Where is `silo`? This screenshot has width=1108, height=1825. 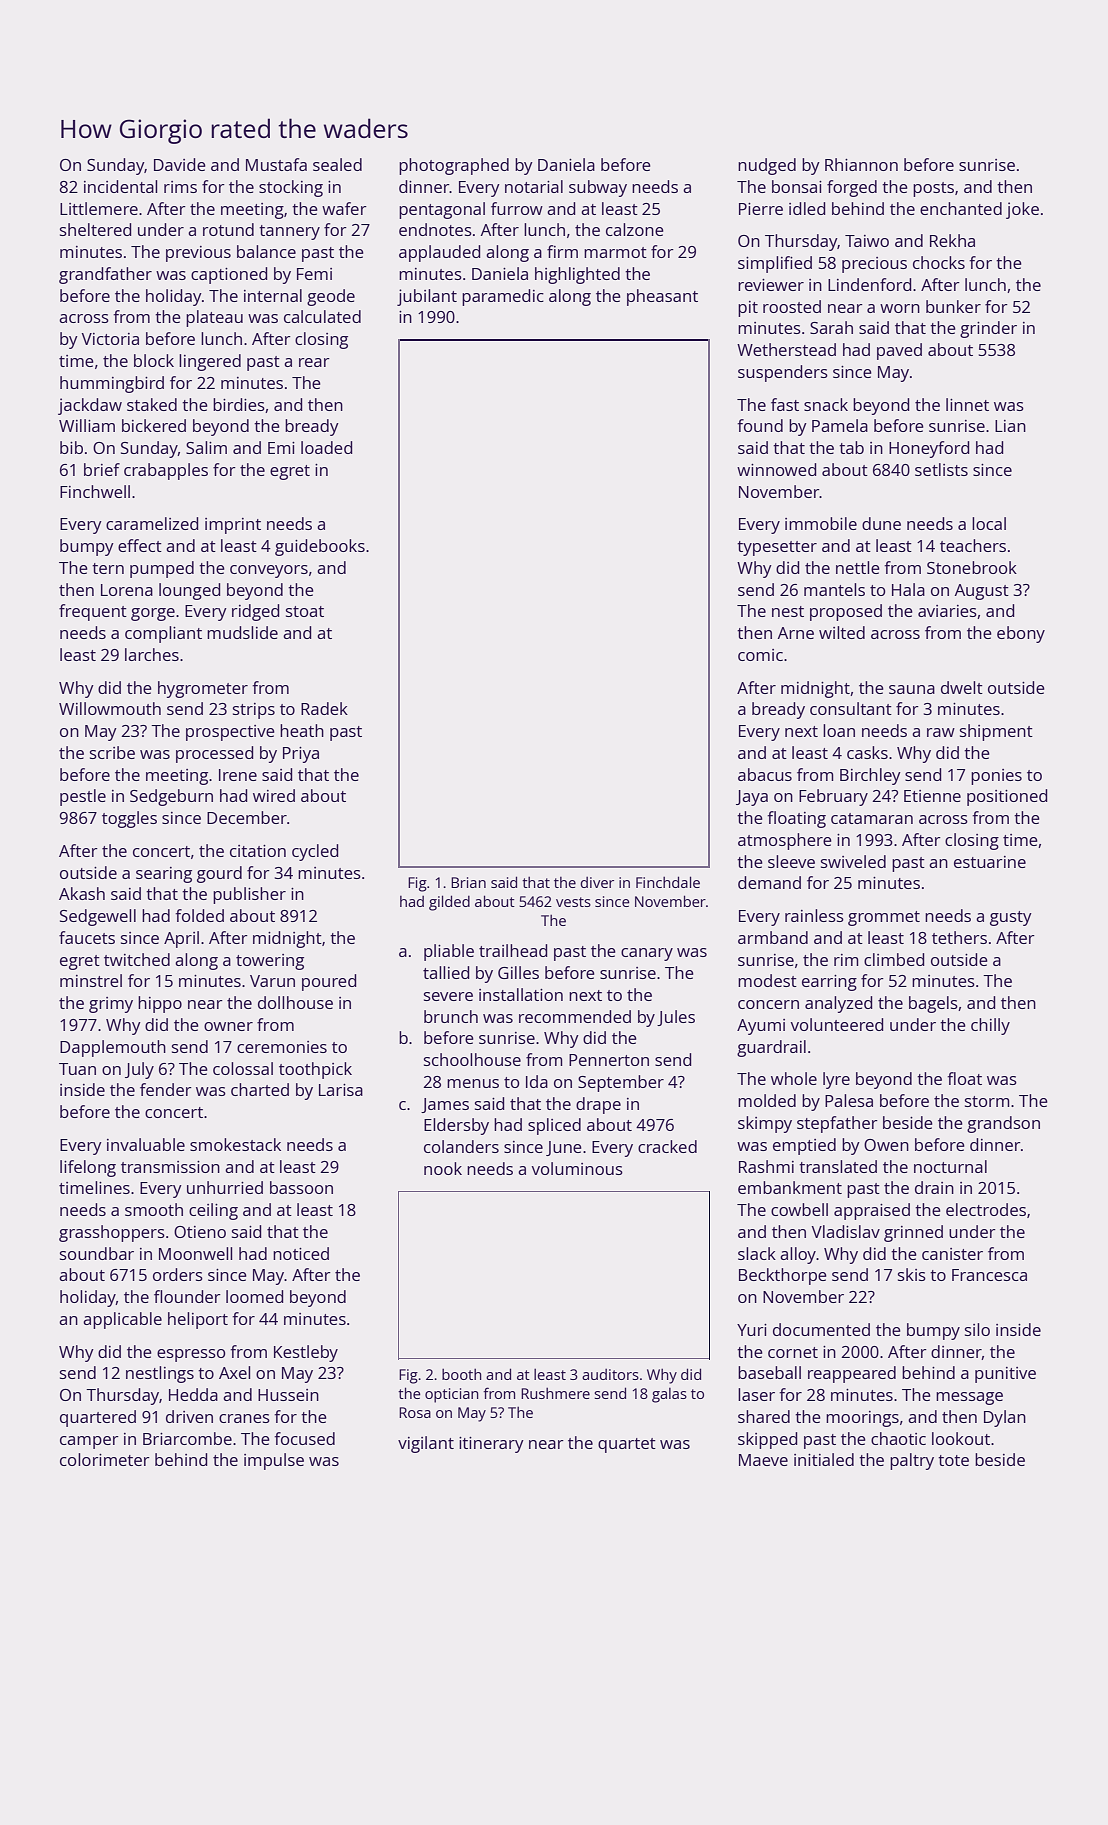 silo is located at coordinates (977, 1329).
